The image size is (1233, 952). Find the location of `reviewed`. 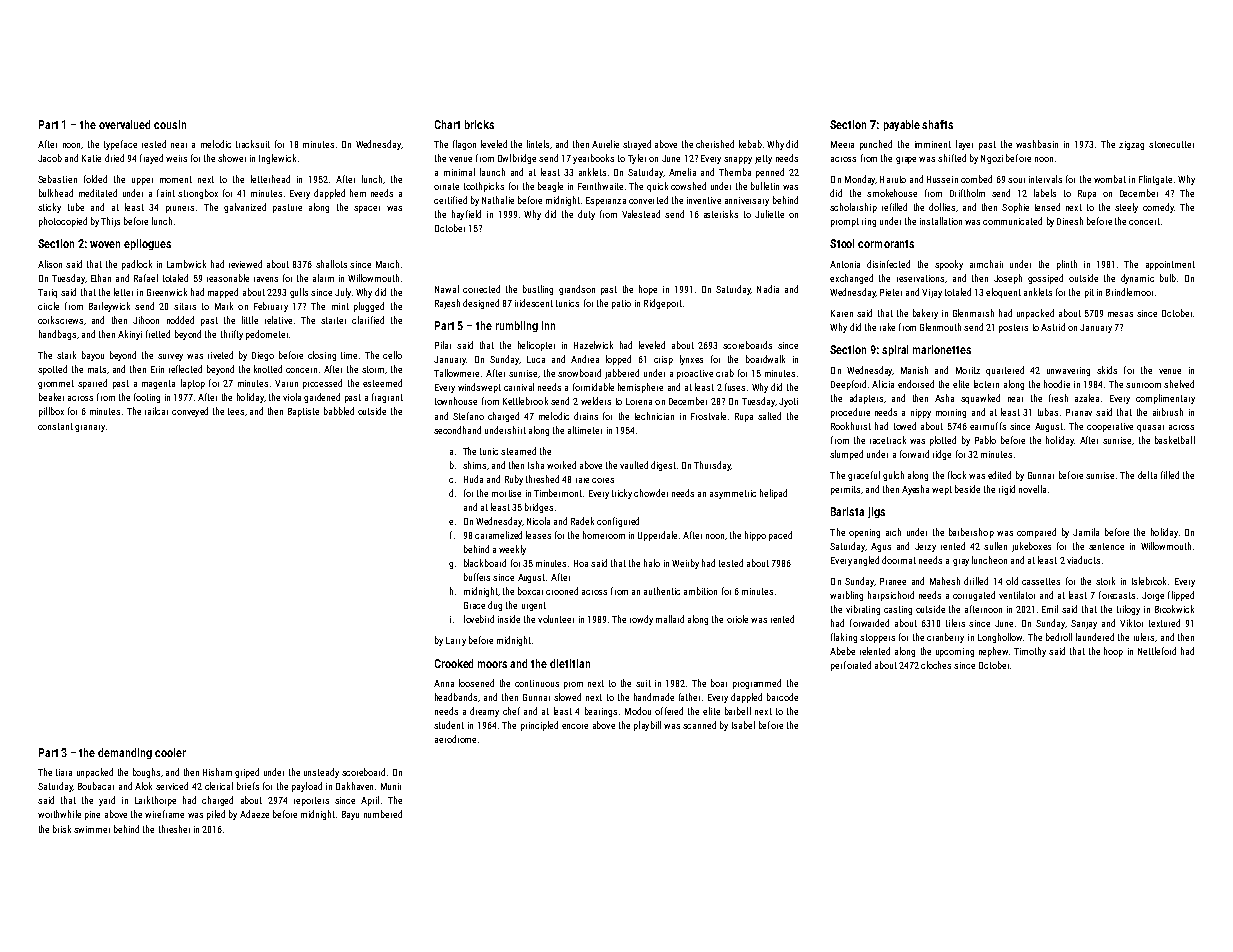

reviewed is located at coordinates (245, 264).
